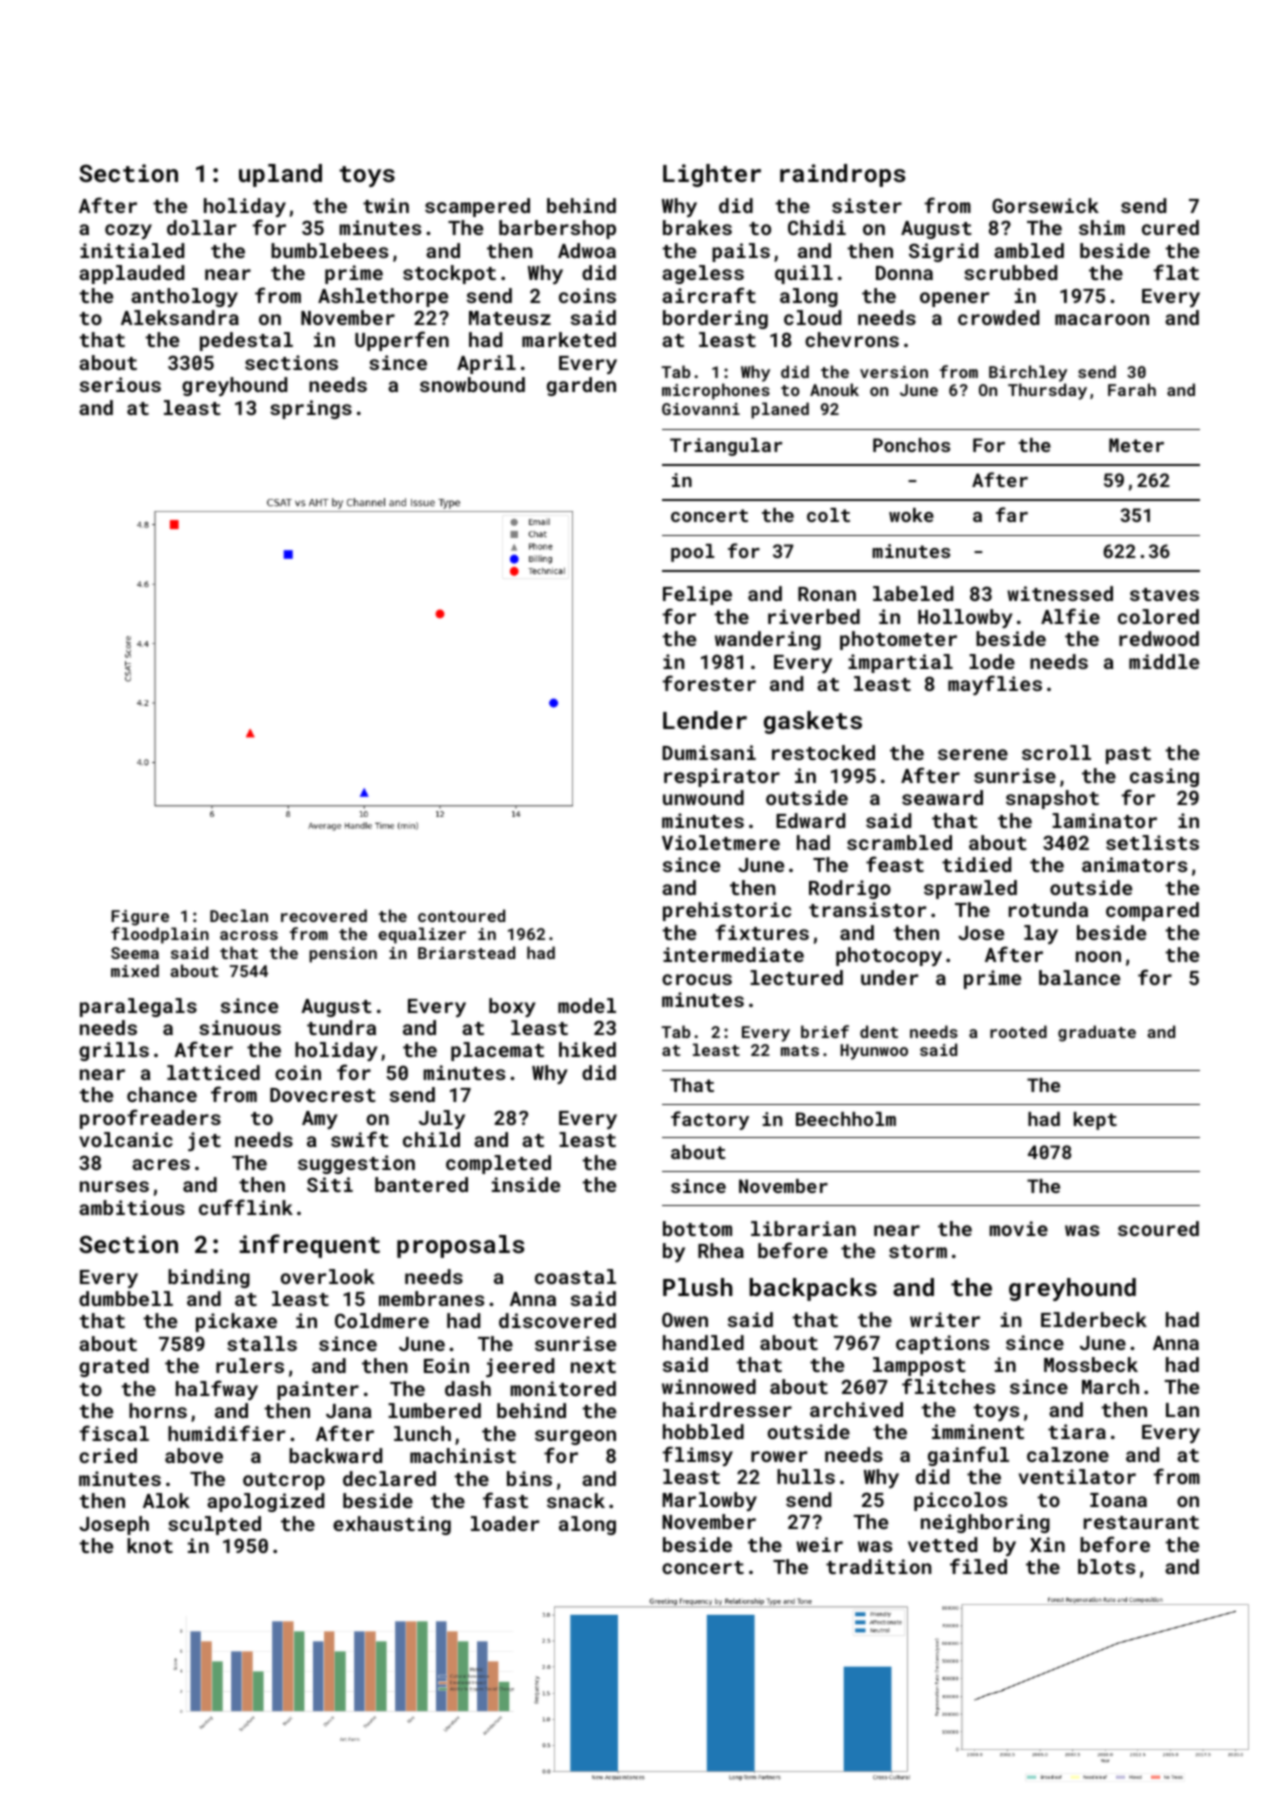  What do you see at coordinates (214, 1525) in the page?
I see `sculpted` at bounding box center [214, 1525].
